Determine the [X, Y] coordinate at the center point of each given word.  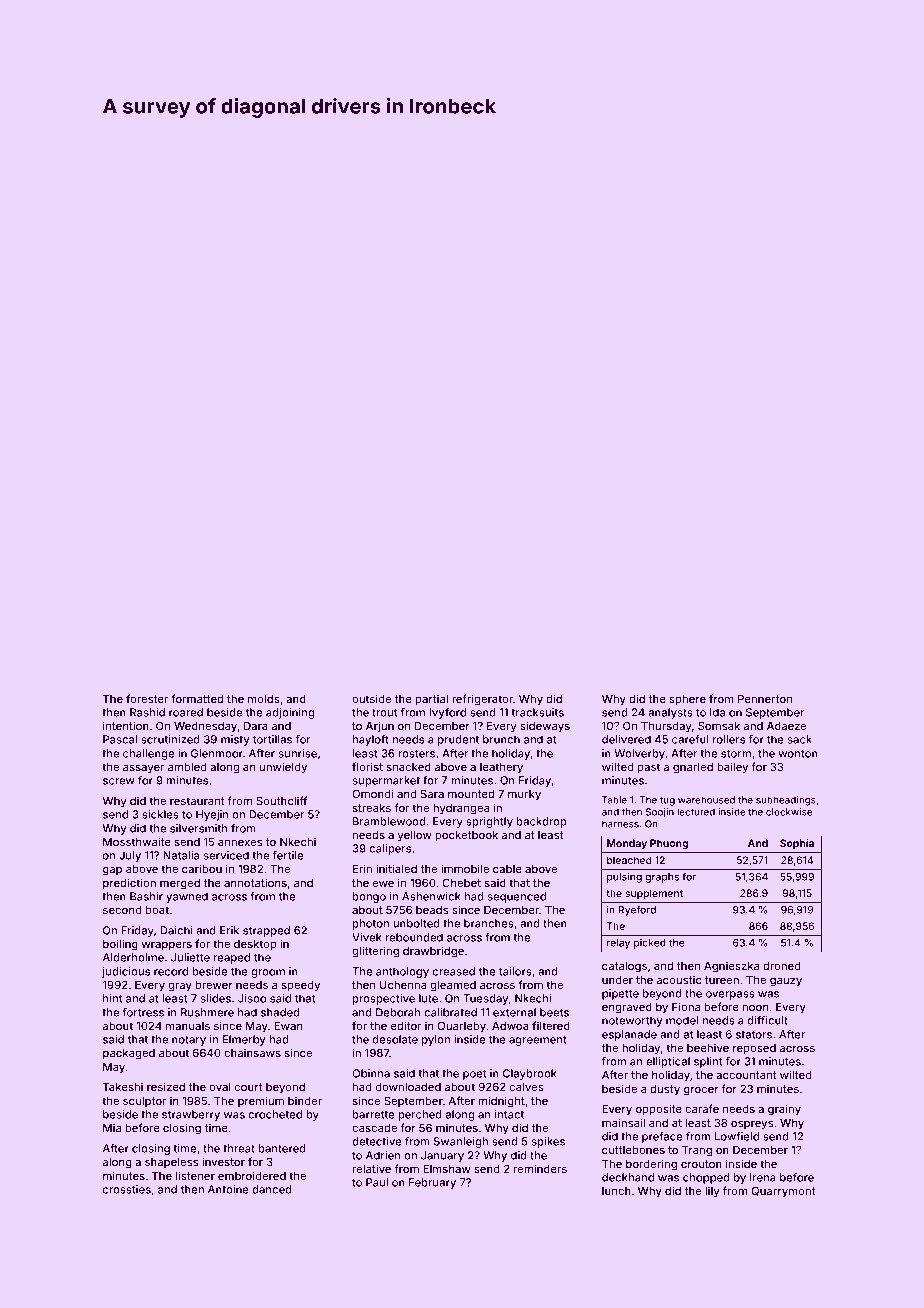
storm [736, 754]
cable [507, 869]
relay [618, 944]
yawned [187, 897]
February [432, 1183]
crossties [127, 1189]
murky [524, 795]
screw [119, 781]
